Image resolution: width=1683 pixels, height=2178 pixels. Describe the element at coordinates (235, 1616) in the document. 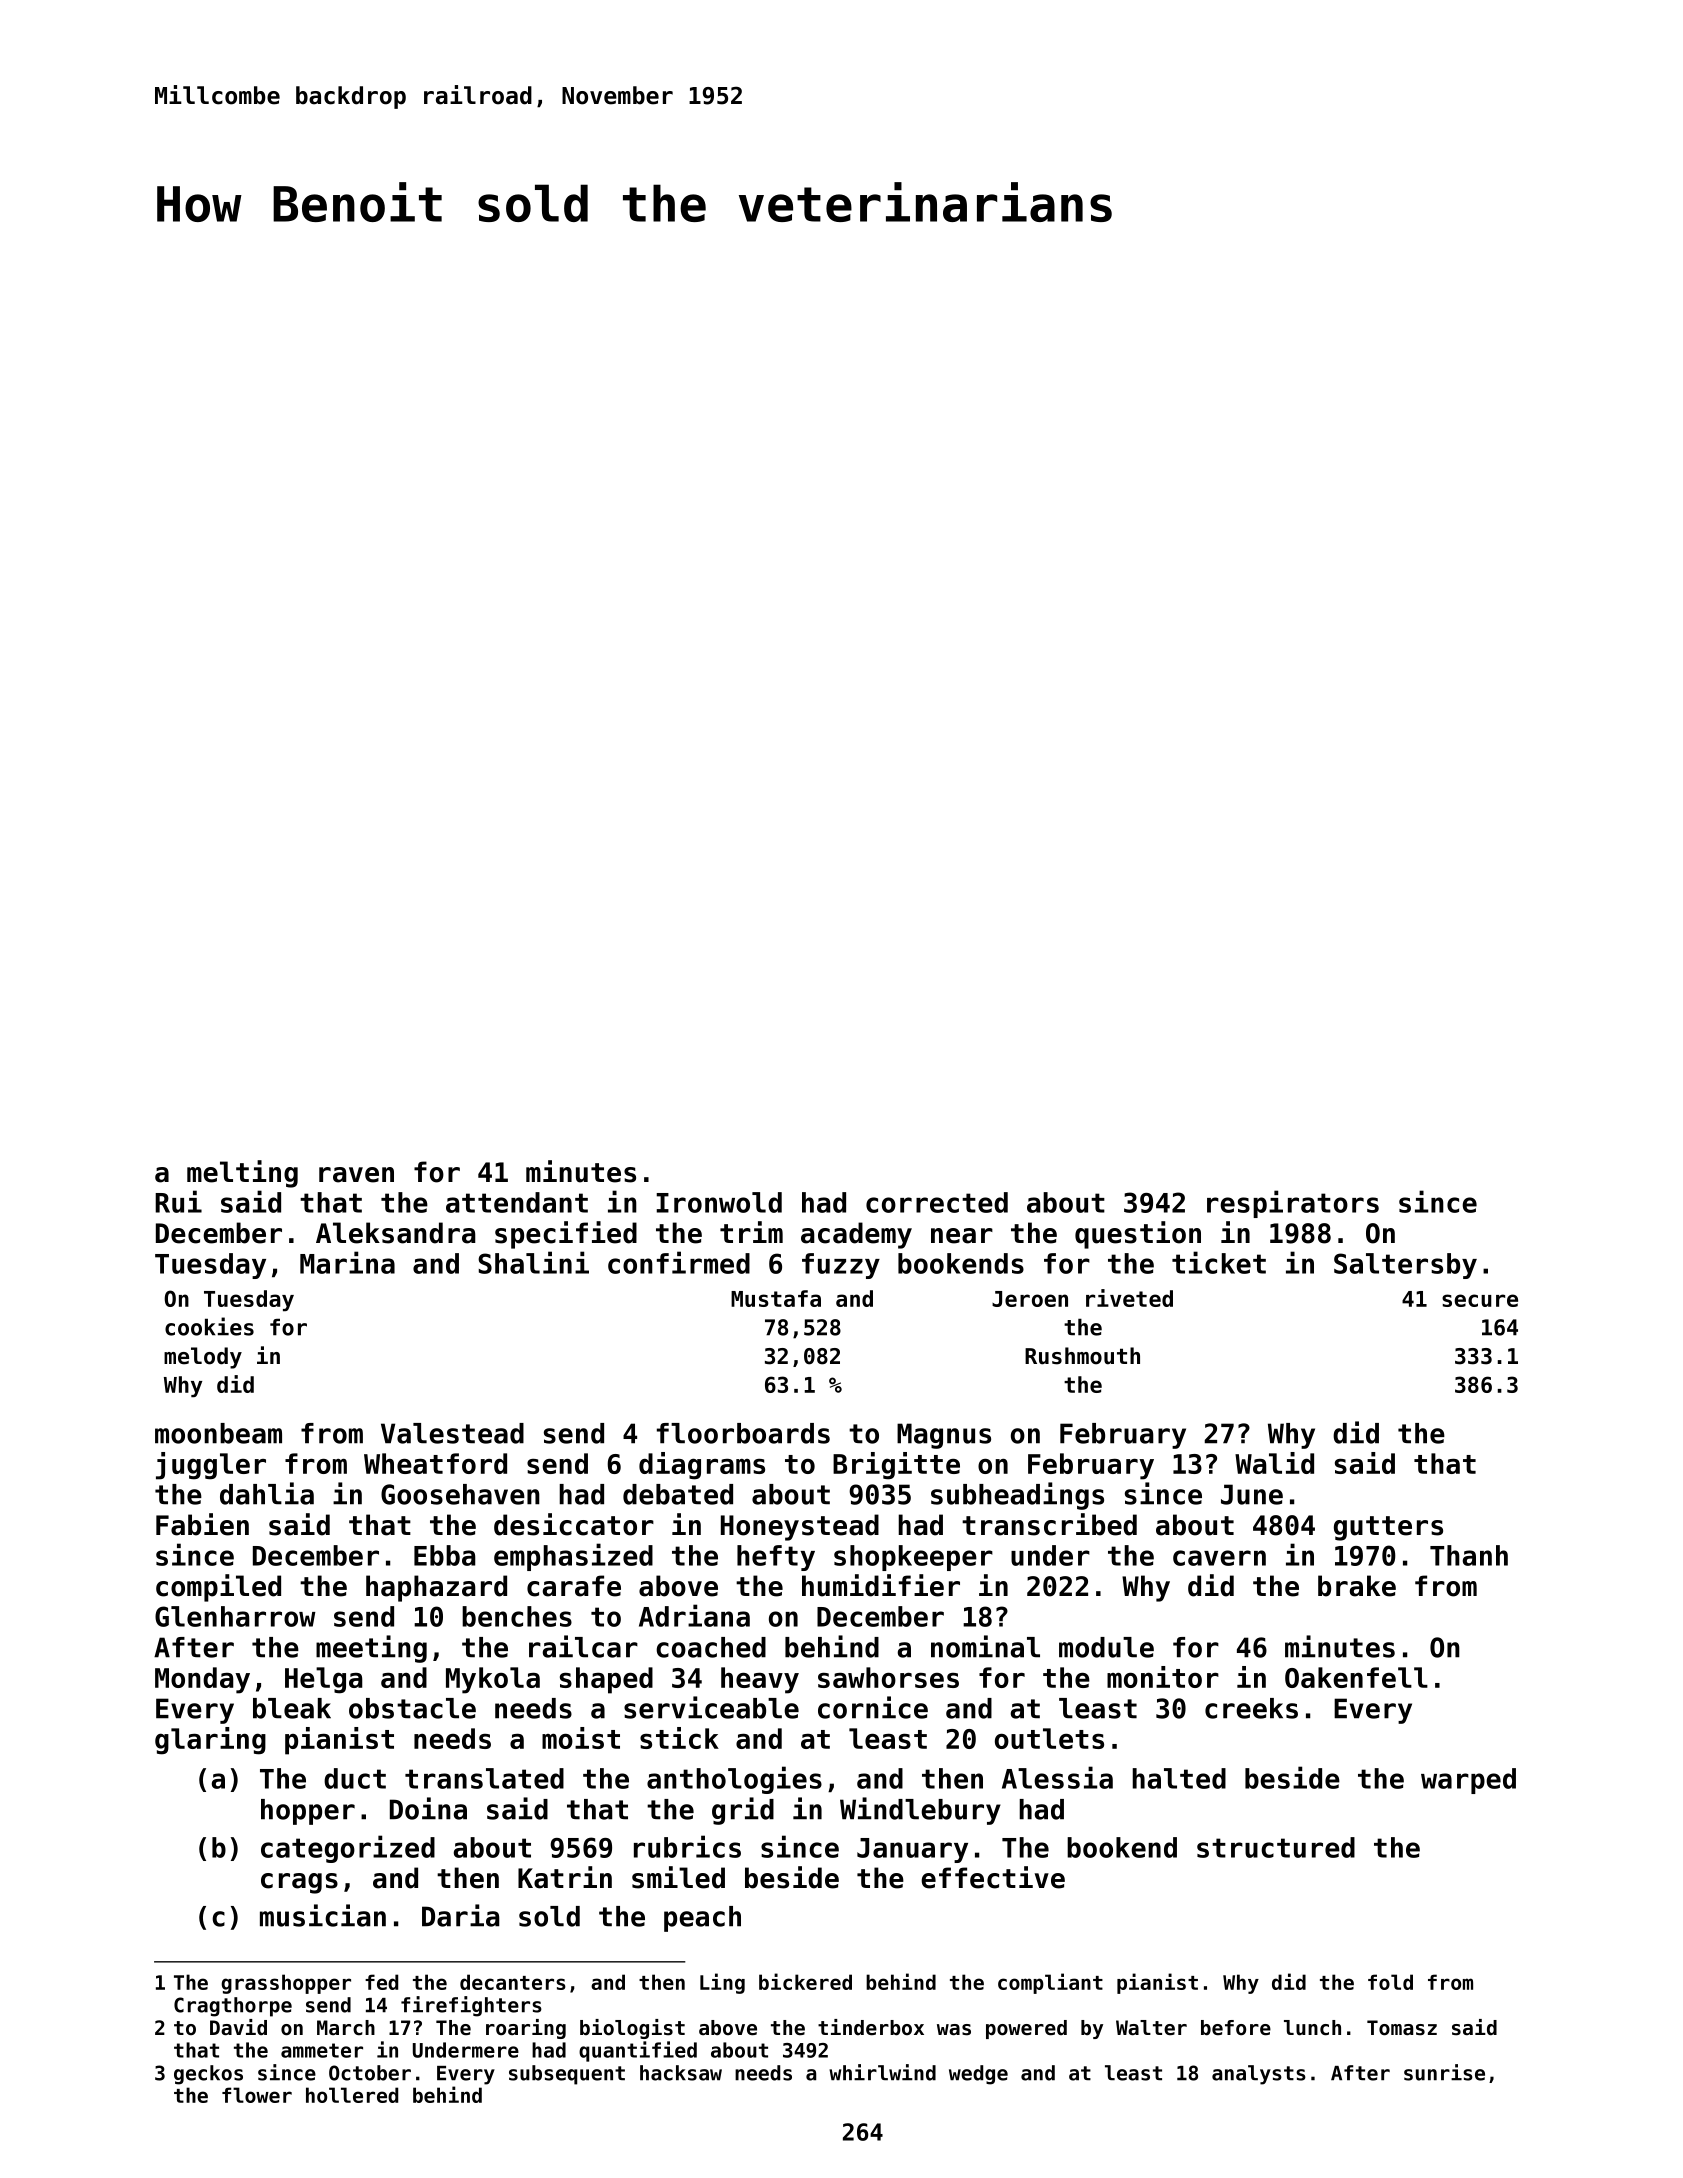

I see `Glenharrow` at that location.
